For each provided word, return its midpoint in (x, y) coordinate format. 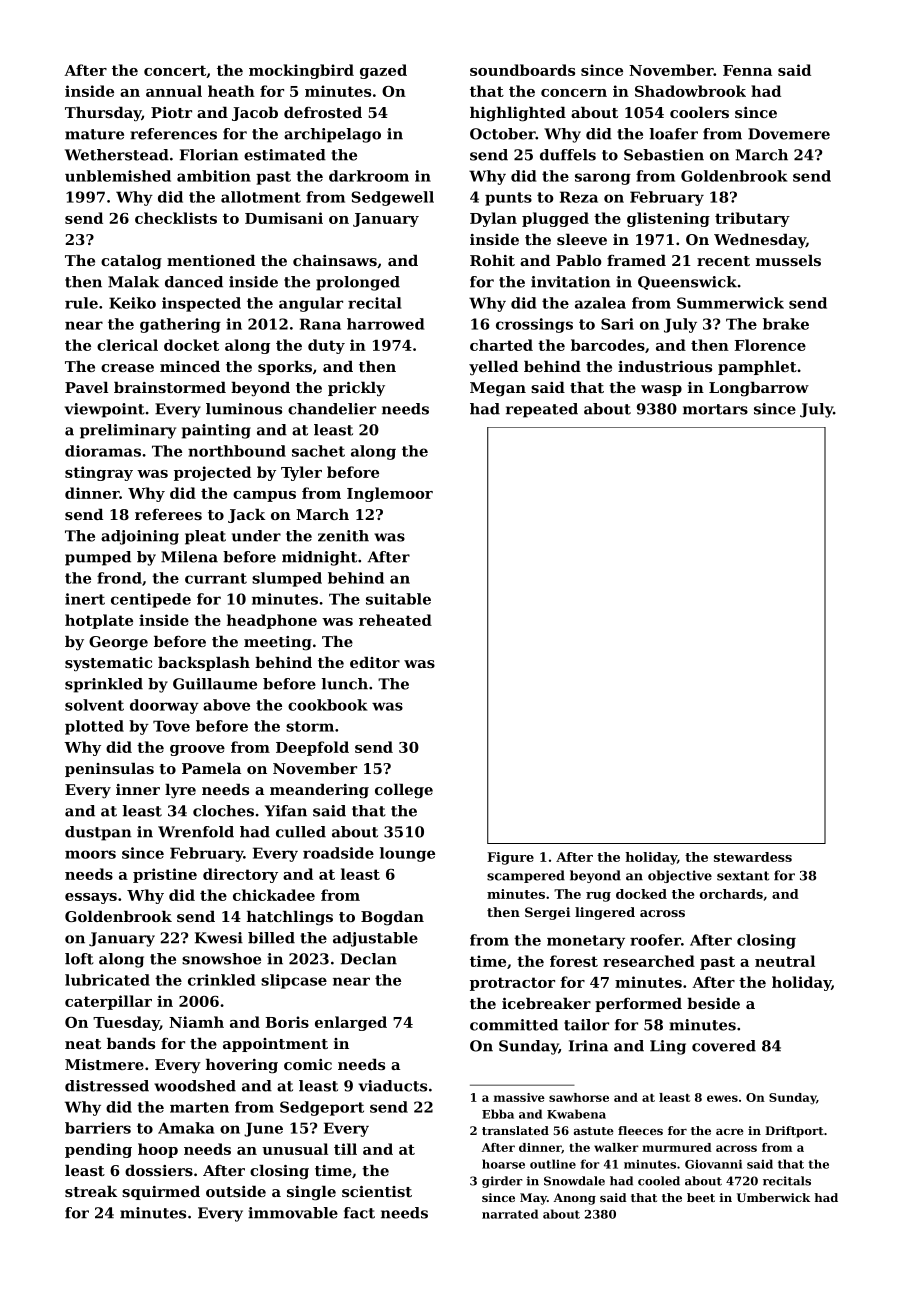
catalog (131, 262)
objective (680, 876)
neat (83, 1044)
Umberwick (773, 1197)
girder (502, 1182)
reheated (395, 620)
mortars (715, 409)
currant (216, 578)
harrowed (385, 324)
